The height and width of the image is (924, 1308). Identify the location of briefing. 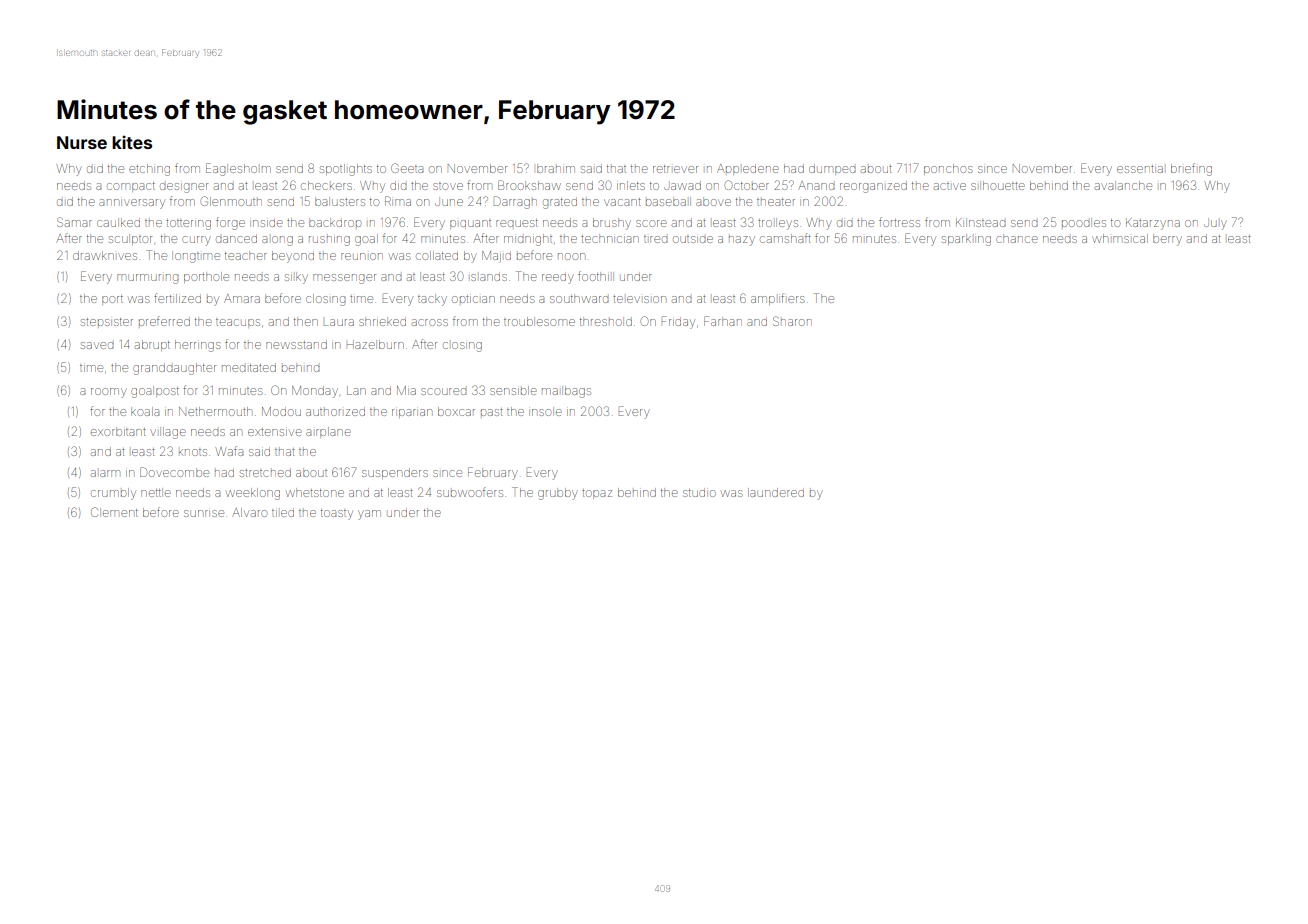
(1191, 169).
